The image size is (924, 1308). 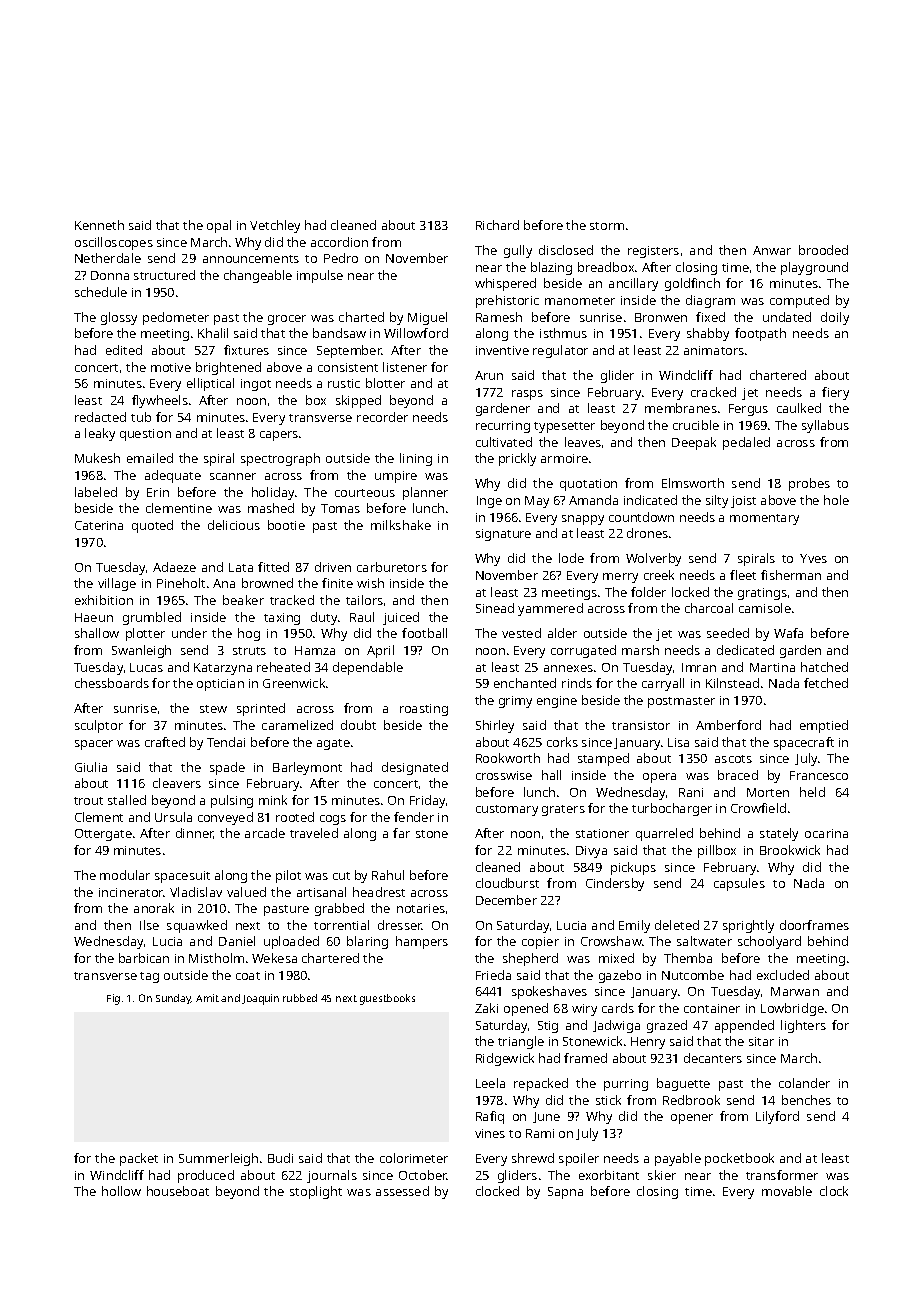 What do you see at coordinates (505, 284) in the image?
I see `whispered` at bounding box center [505, 284].
